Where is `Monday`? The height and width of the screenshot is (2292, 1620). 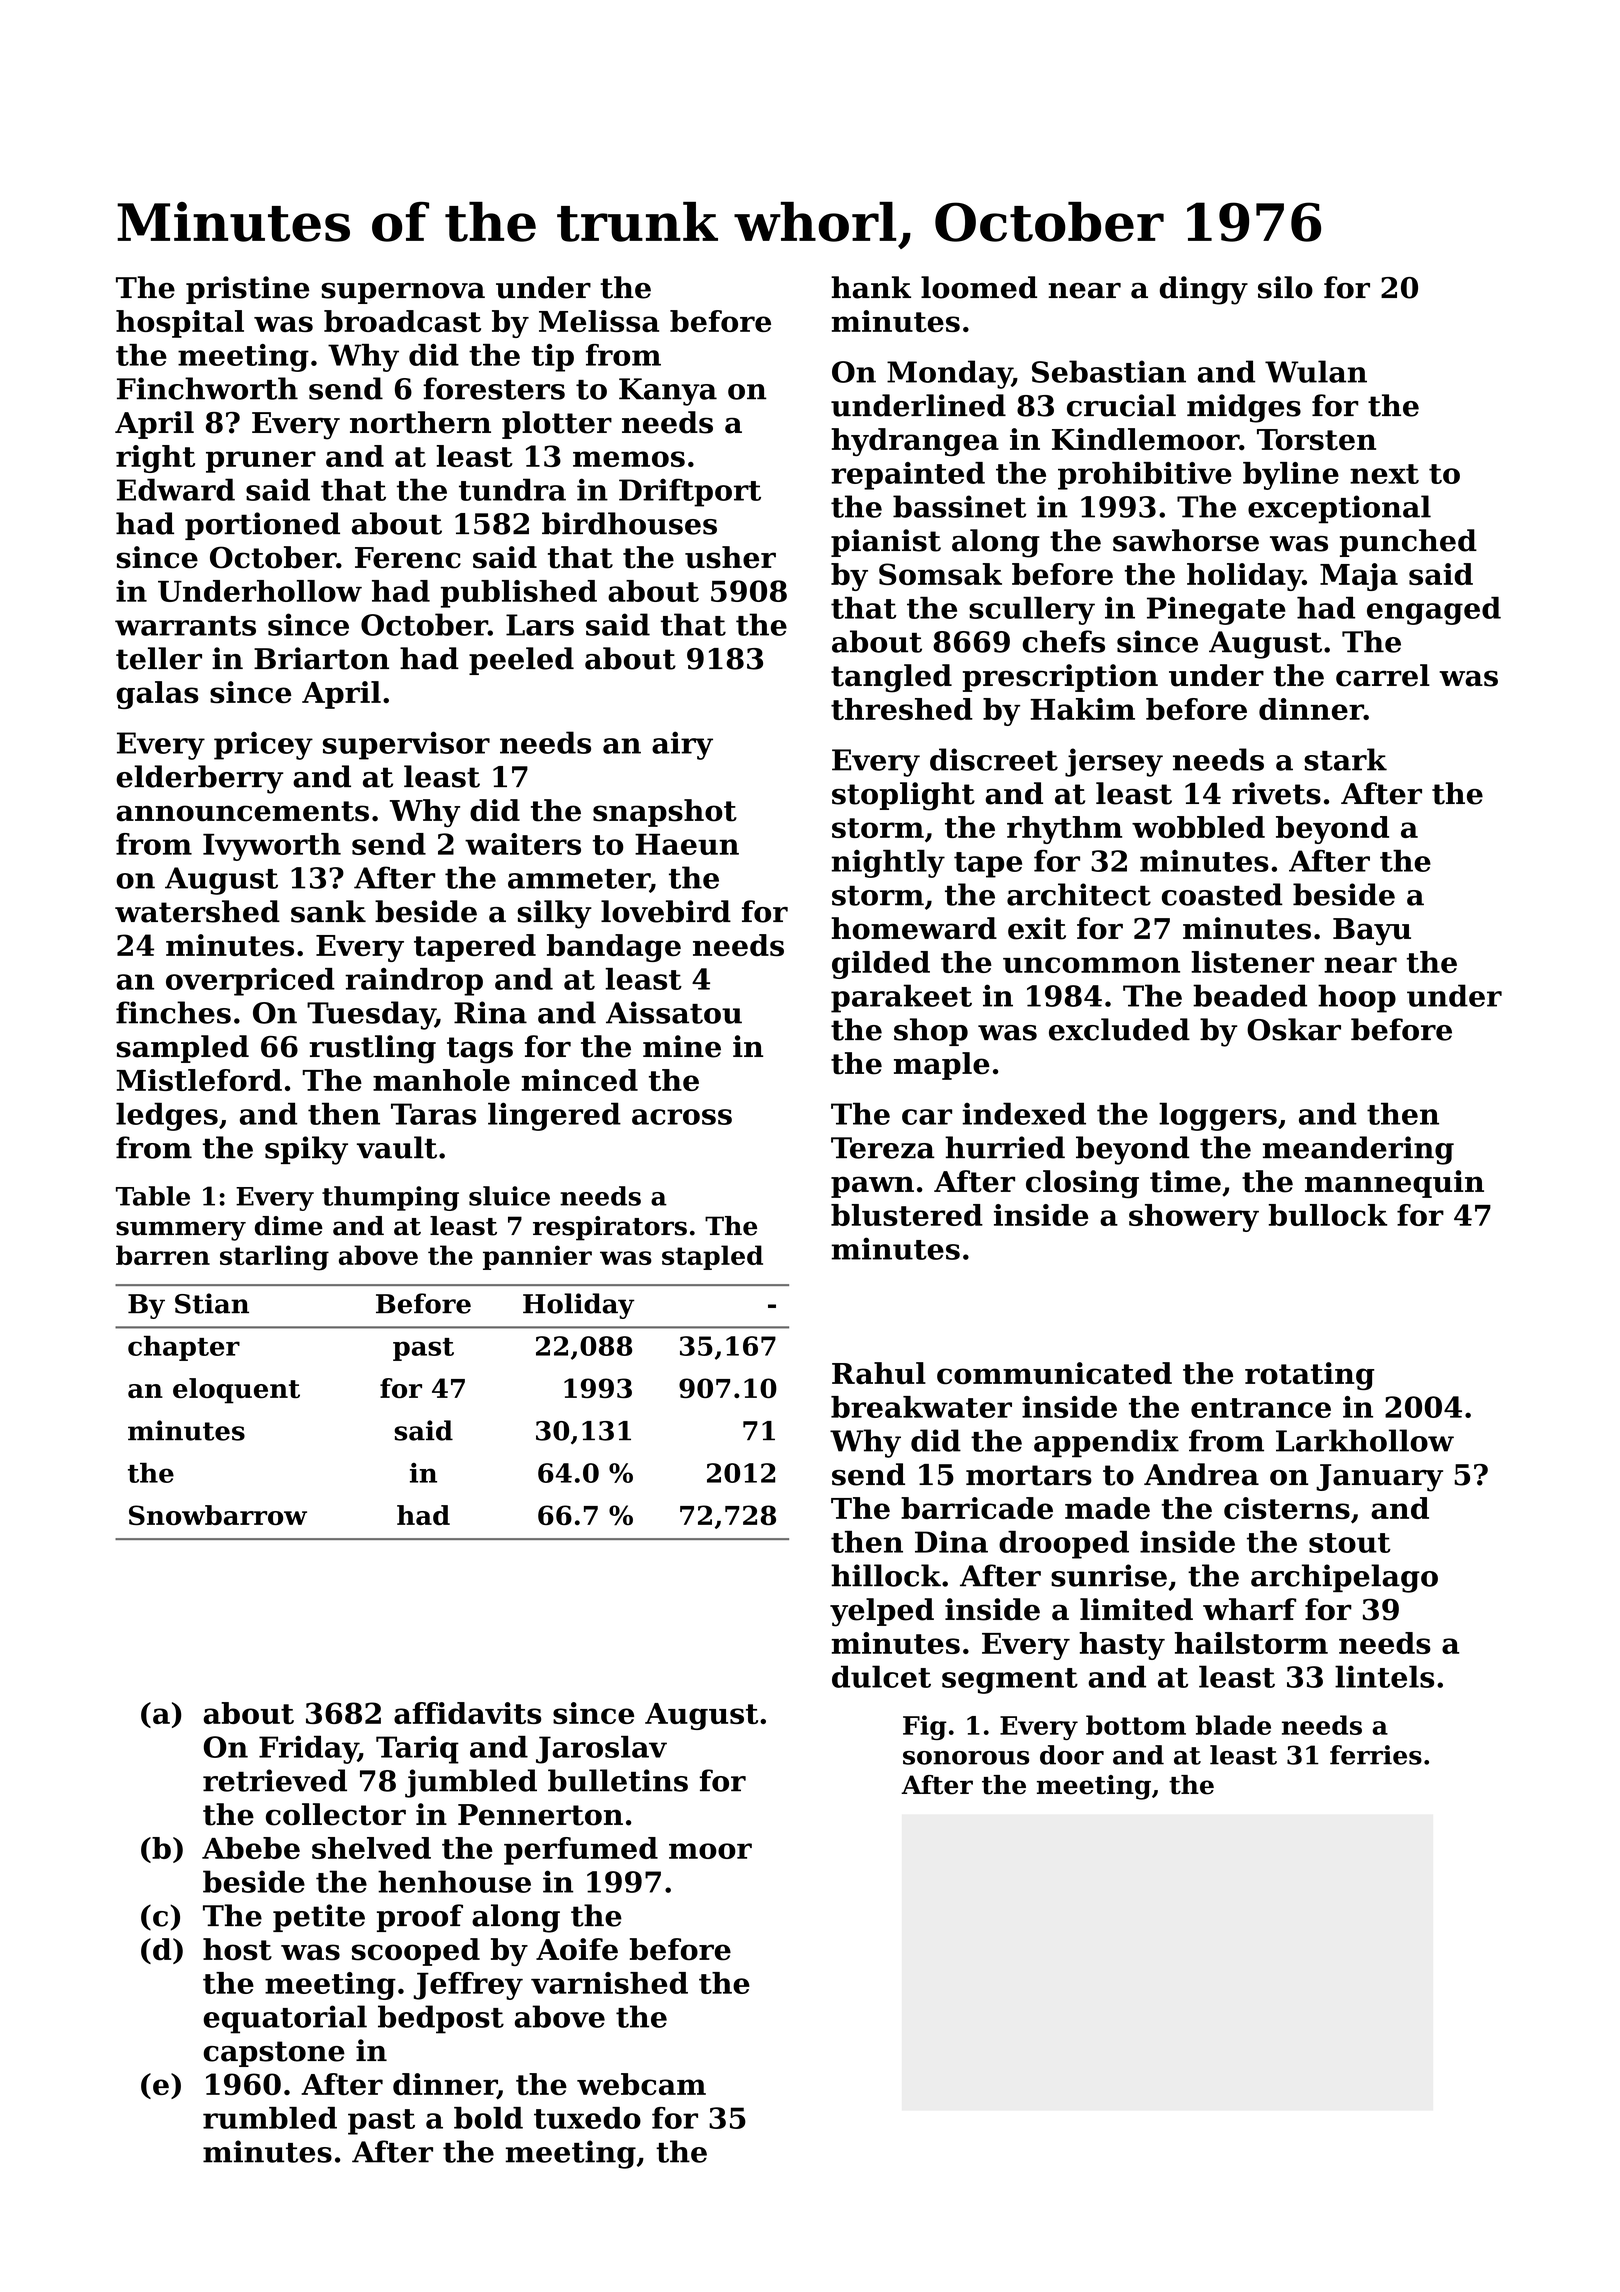 Monday is located at coordinates (949, 374).
